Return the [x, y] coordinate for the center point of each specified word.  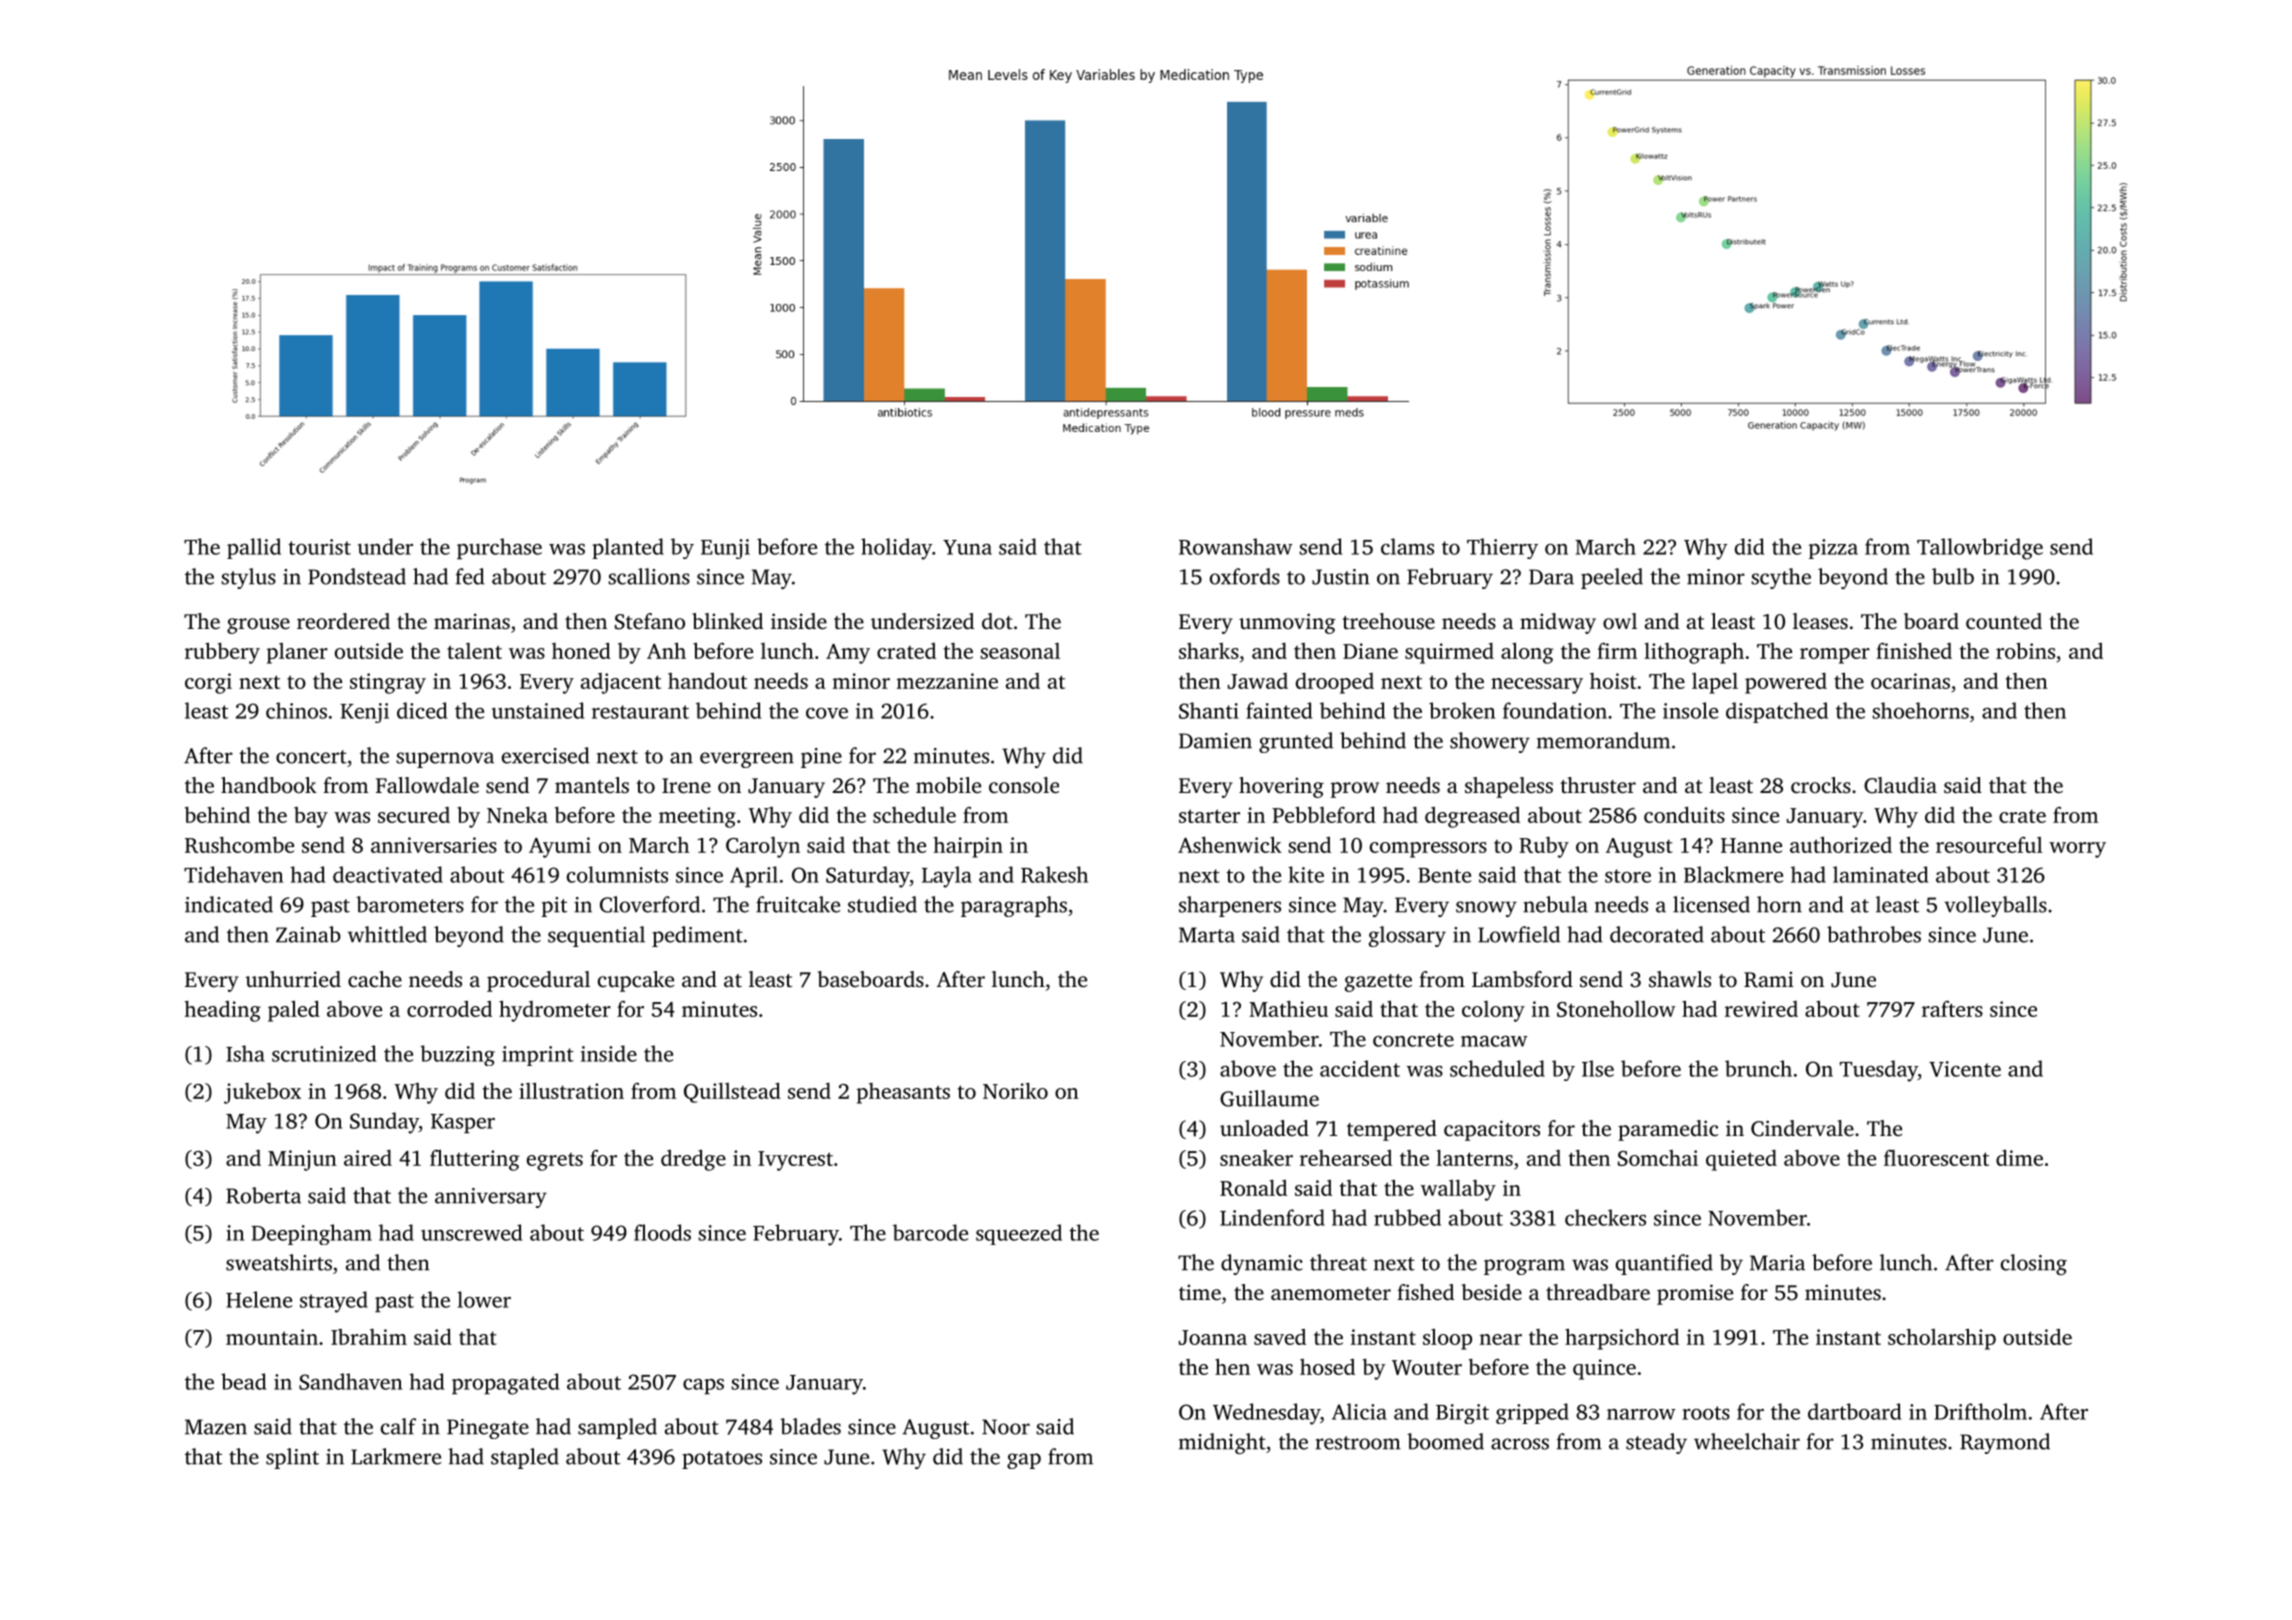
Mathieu [1288, 1008]
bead [243, 1381]
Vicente [1965, 1069]
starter [1209, 816]
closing [2034, 1264]
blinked [727, 621]
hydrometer [555, 1011]
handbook [269, 785]
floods [662, 1232]
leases [1820, 621]
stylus [248, 578]
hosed [1327, 1367]
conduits [1684, 814]
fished [1425, 1292]
